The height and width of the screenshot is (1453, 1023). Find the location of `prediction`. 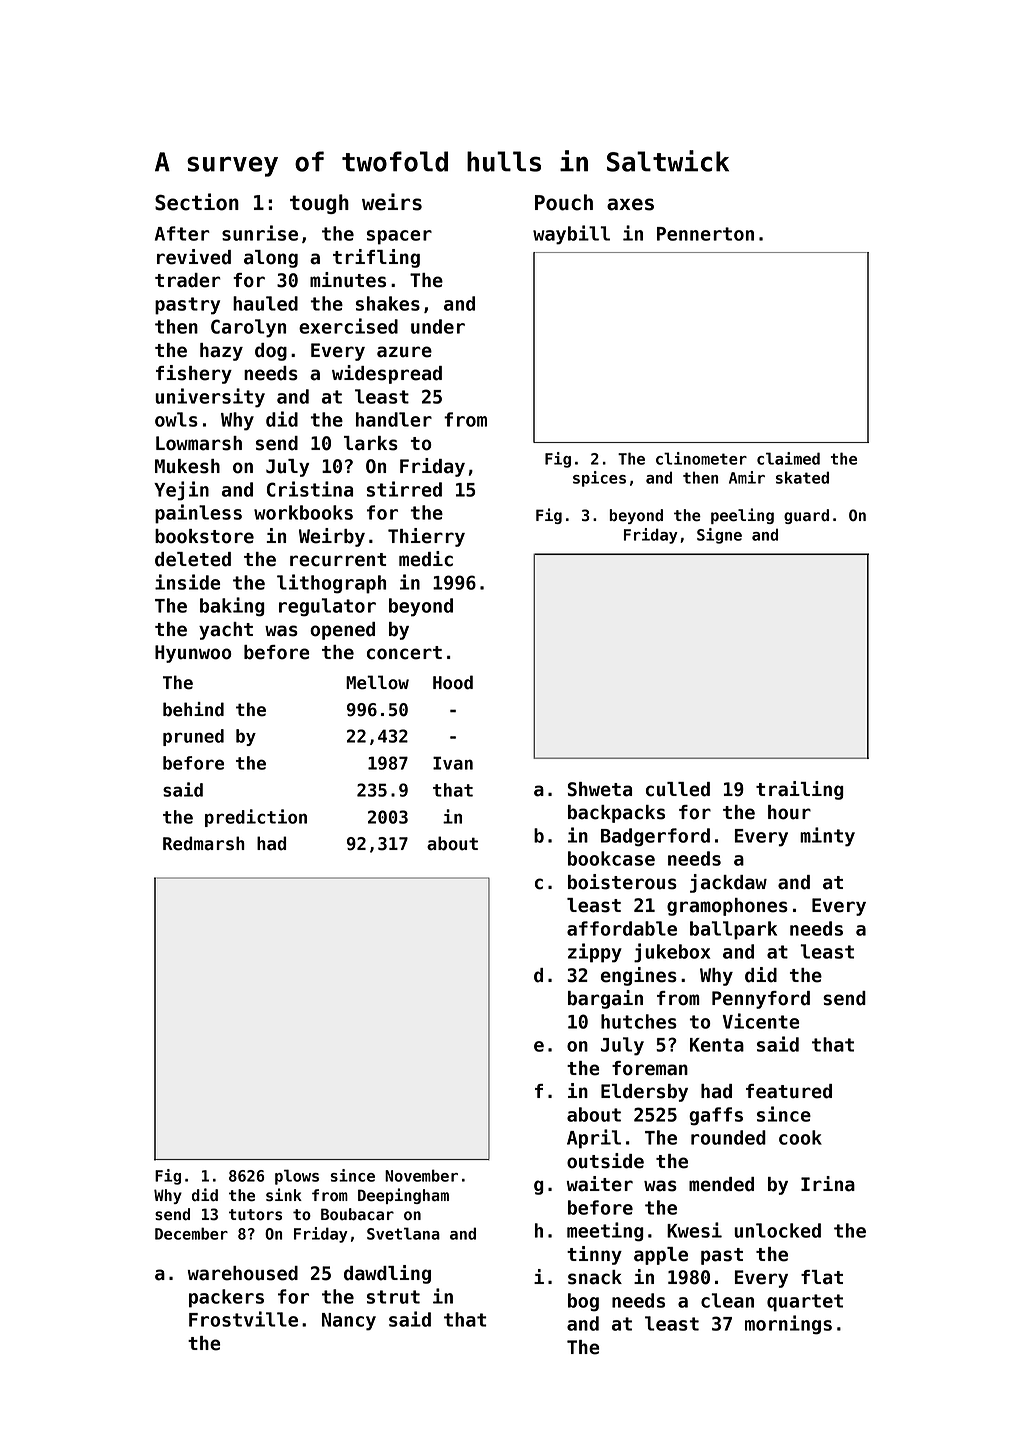

prediction is located at coordinates (256, 818).
